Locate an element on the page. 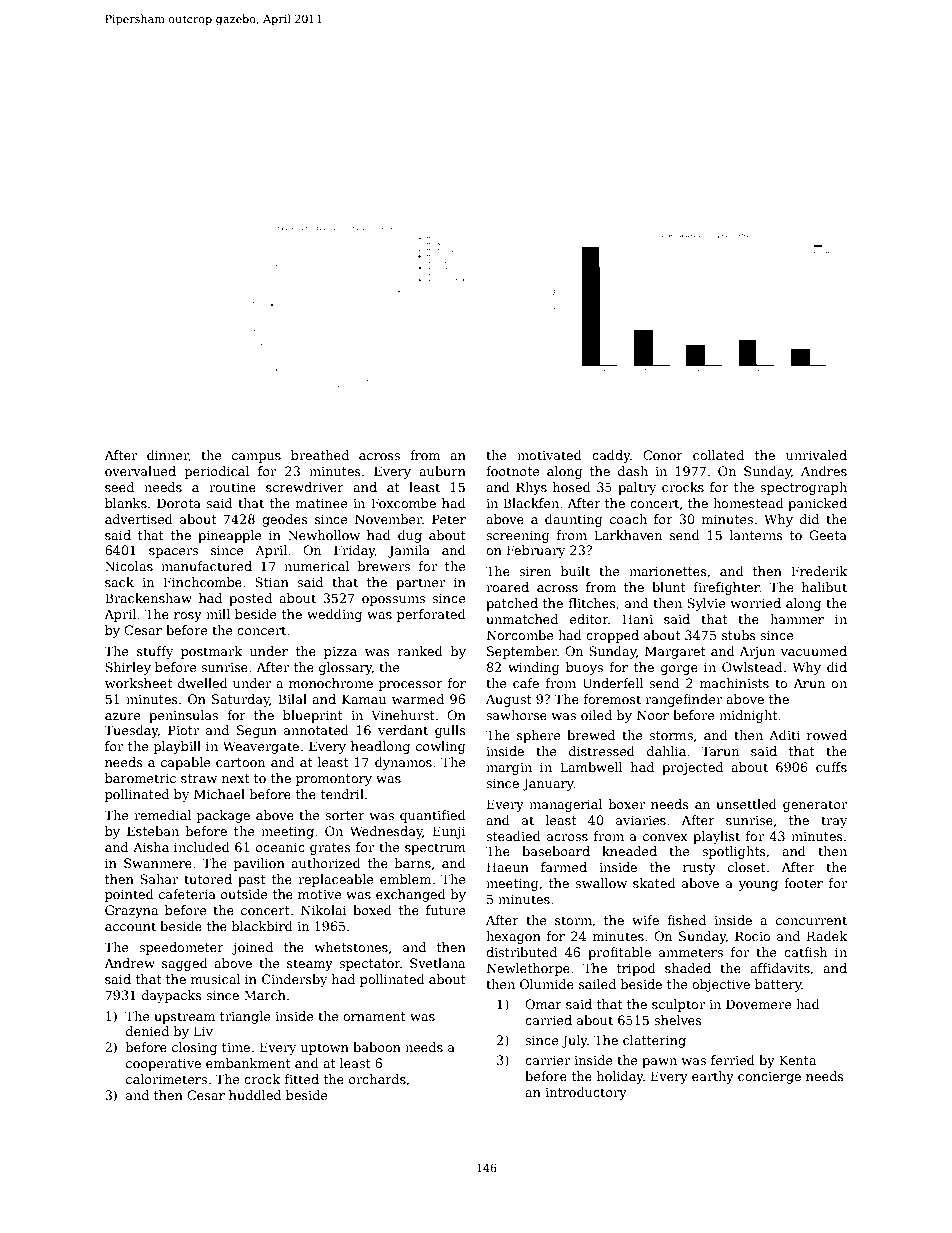 The image size is (952, 1233). earthy is located at coordinates (713, 1077).
